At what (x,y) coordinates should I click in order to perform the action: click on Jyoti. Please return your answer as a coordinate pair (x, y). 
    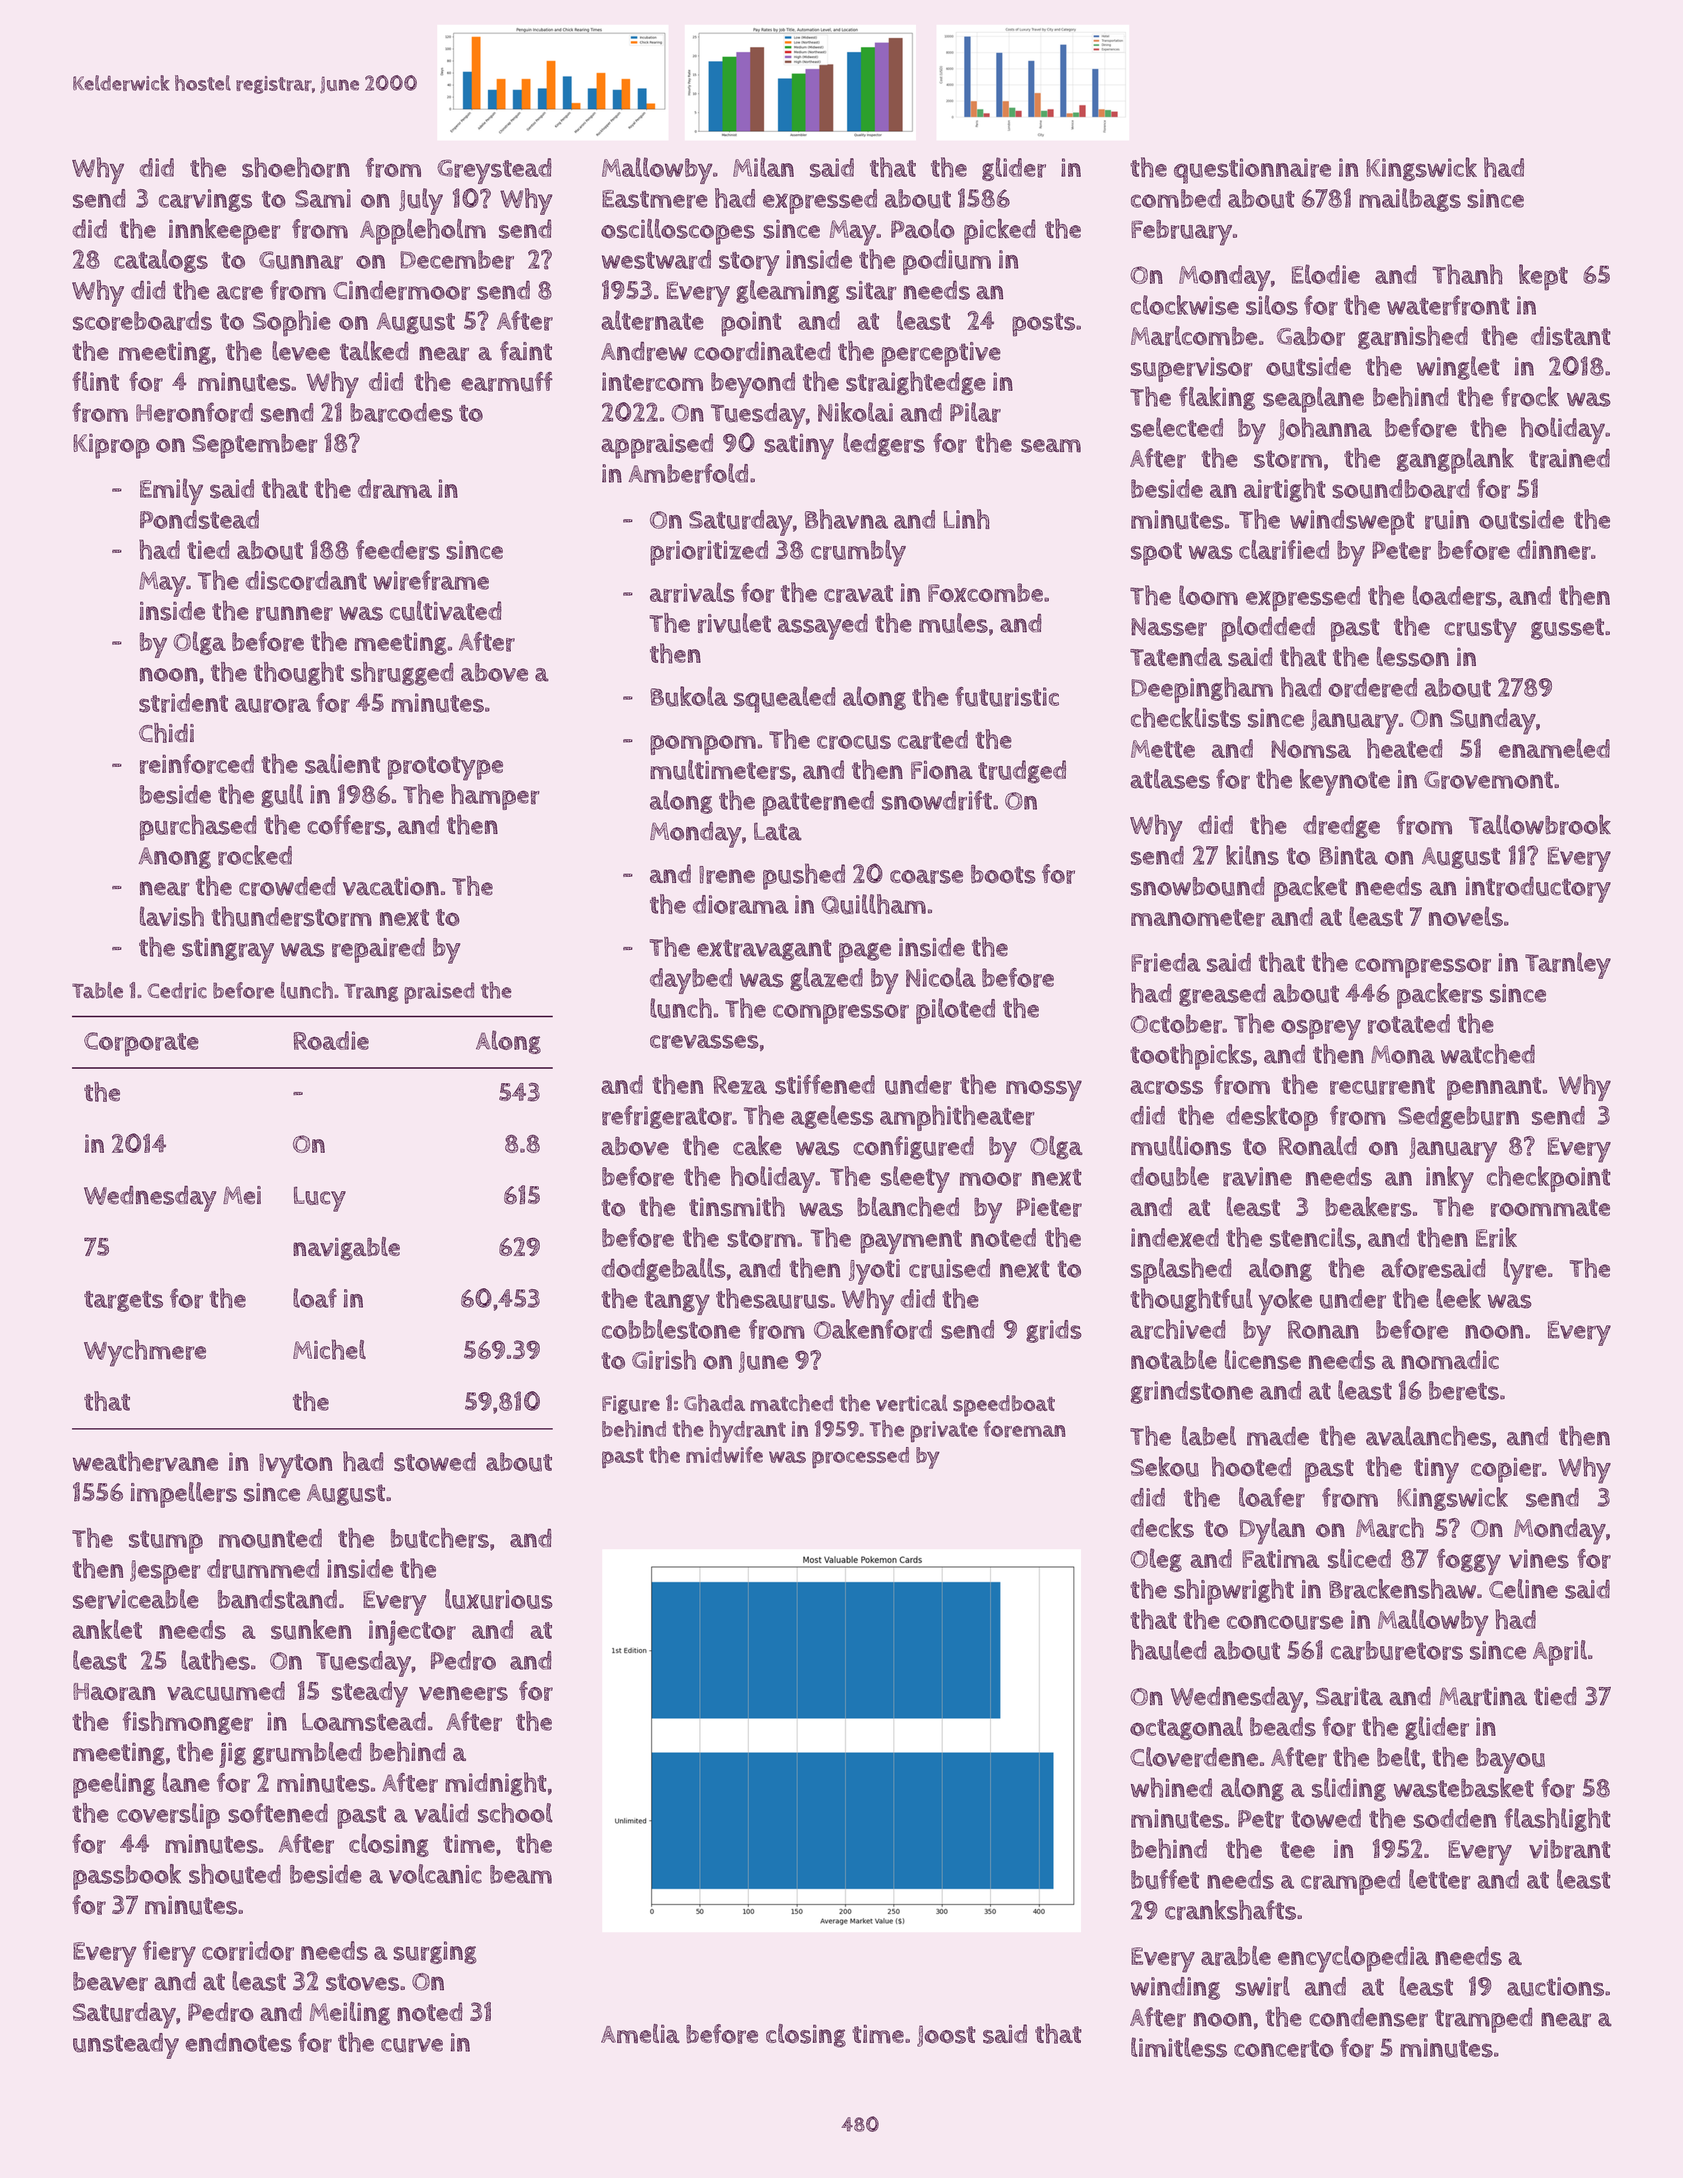
    Looking at the image, I should click on (874, 1272).
